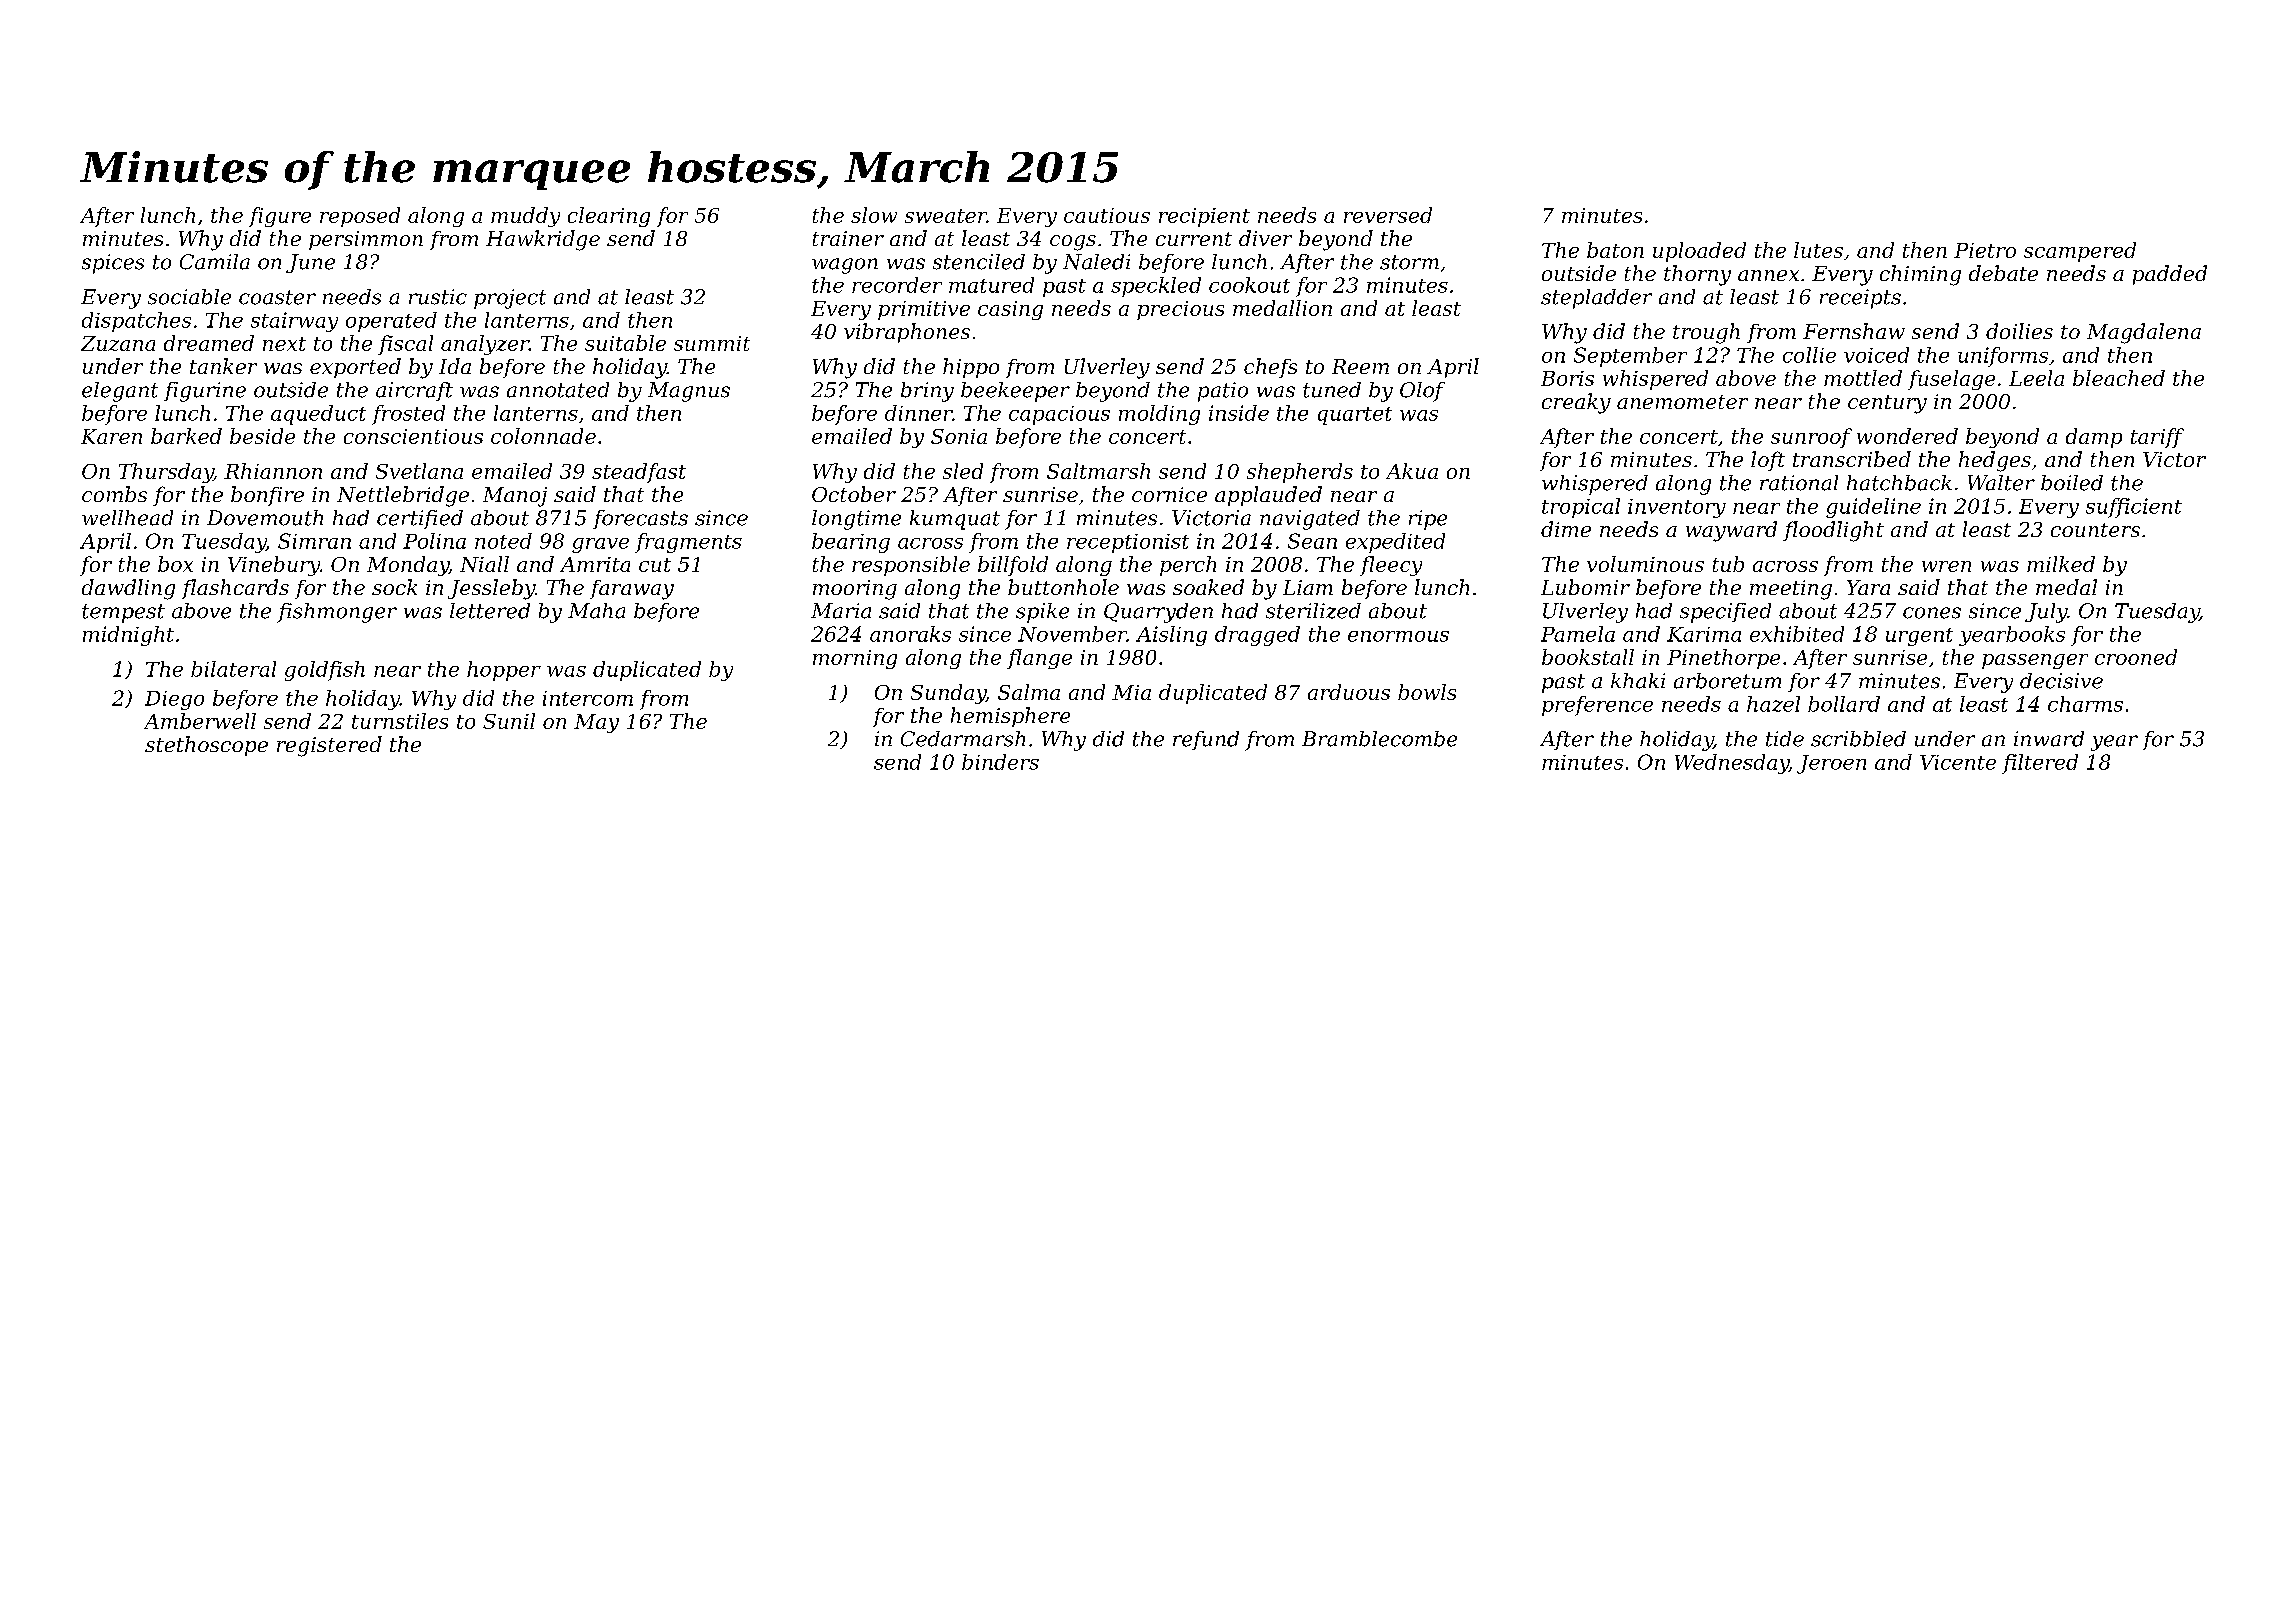 The width and height of the image is (2292, 1620). Describe the element at coordinates (2046, 613) in the image. I see `July` at that location.
